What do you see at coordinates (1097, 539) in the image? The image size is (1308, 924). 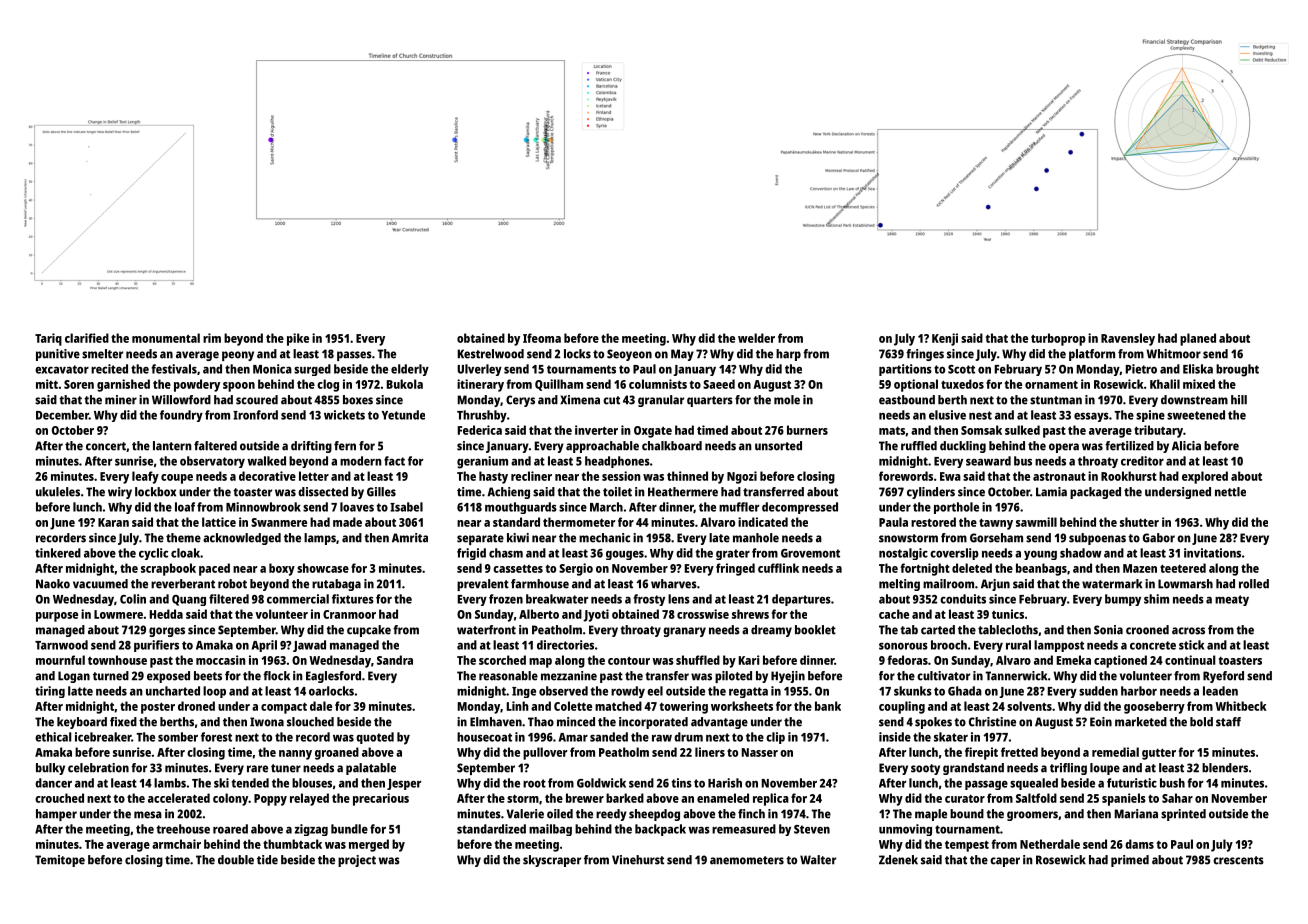 I see `subpoenas` at bounding box center [1097, 539].
